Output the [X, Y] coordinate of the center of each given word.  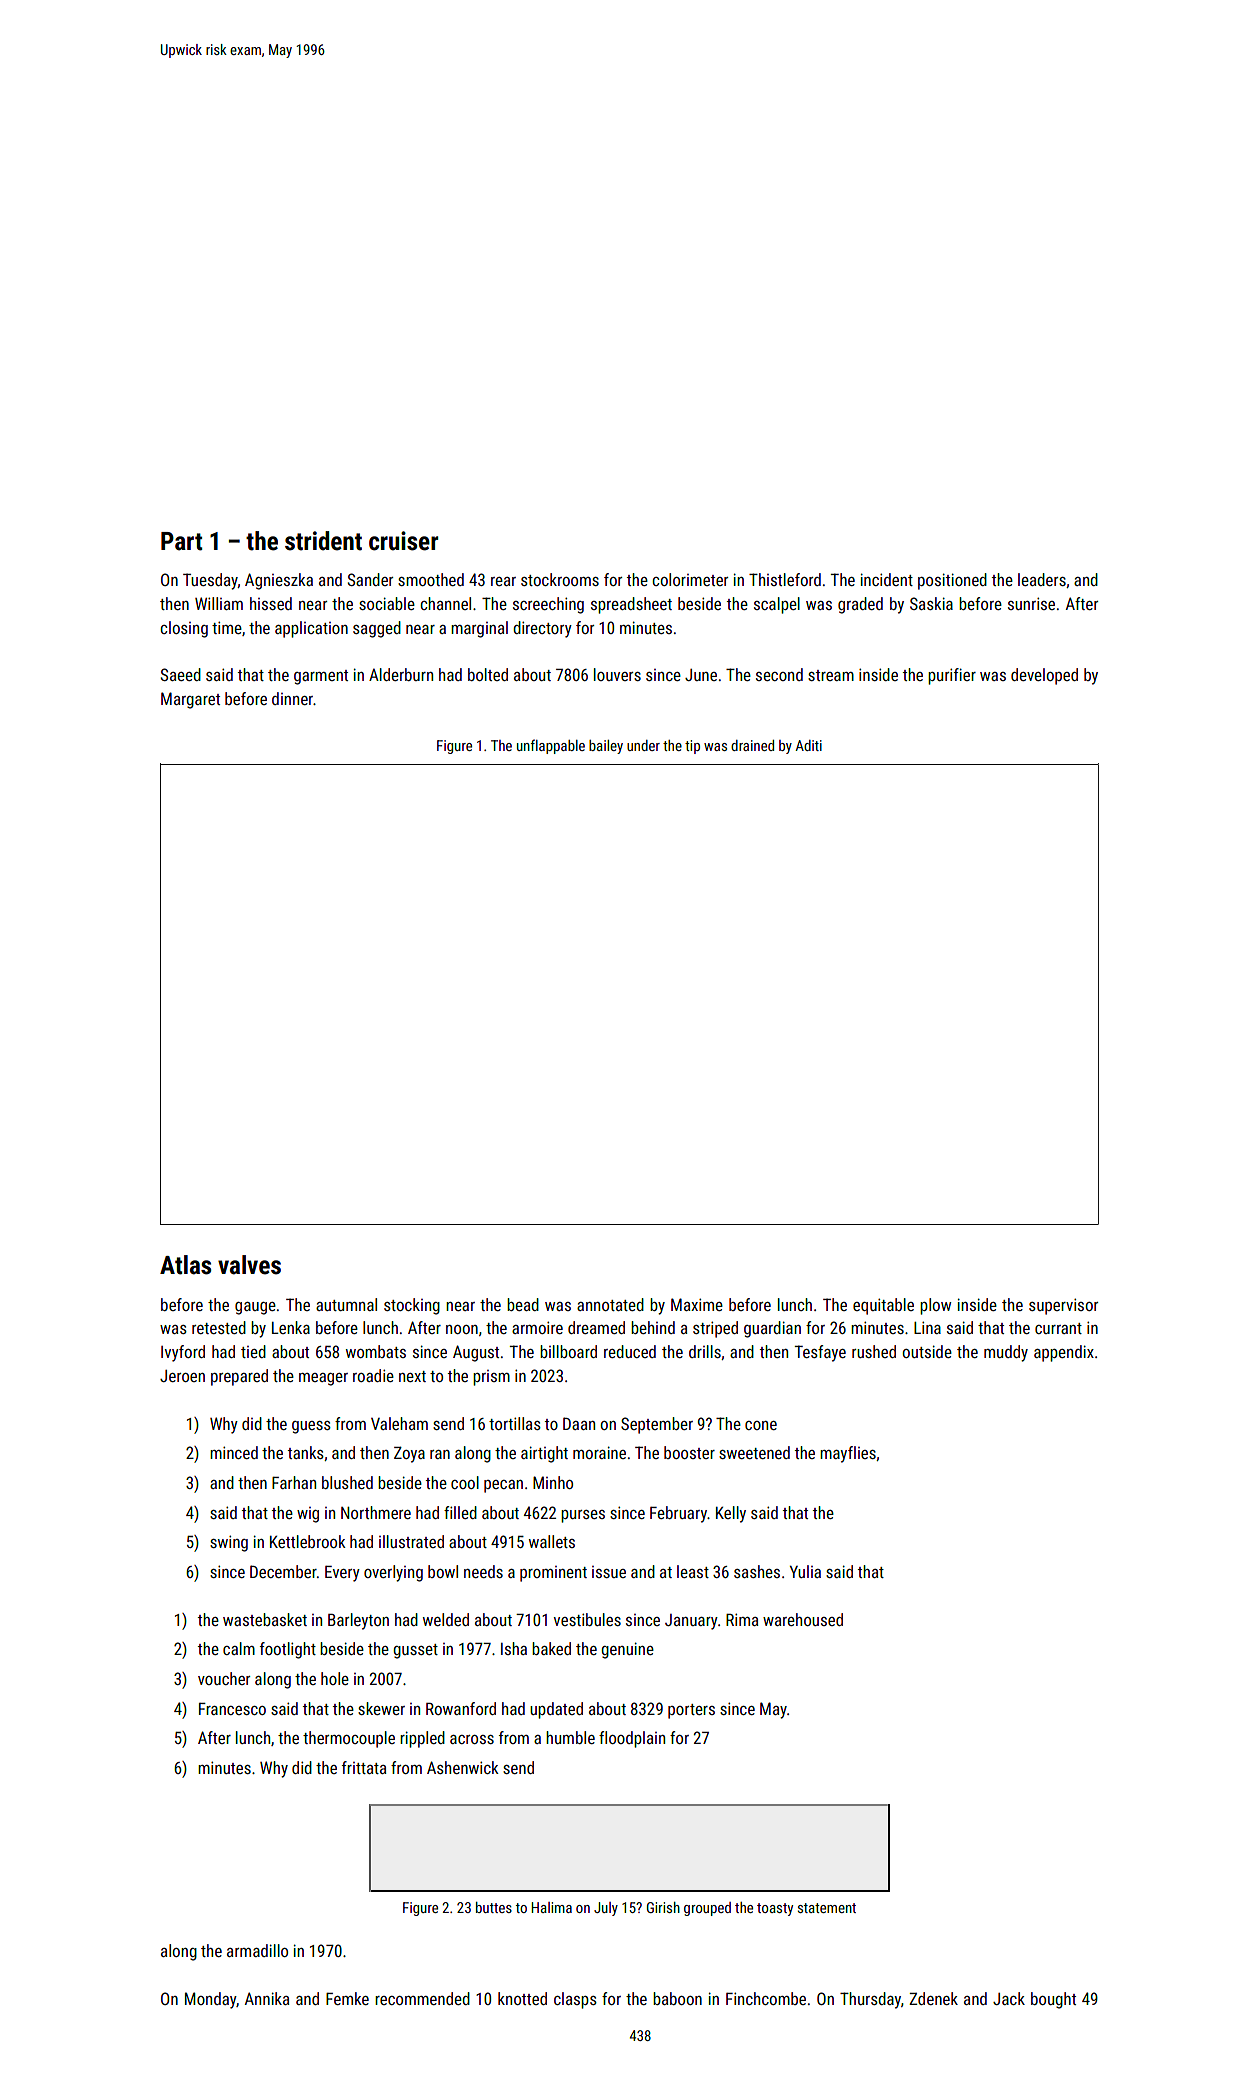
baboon [677, 1998]
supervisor [1063, 1306]
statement [827, 1908]
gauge [255, 1308]
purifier [952, 676]
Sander [370, 579]
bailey [606, 747]
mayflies [848, 1454]
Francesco [232, 1708]
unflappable [551, 746]
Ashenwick [463, 1767]
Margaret [190, 700]
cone [761, 1425]
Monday [210, 2000]
